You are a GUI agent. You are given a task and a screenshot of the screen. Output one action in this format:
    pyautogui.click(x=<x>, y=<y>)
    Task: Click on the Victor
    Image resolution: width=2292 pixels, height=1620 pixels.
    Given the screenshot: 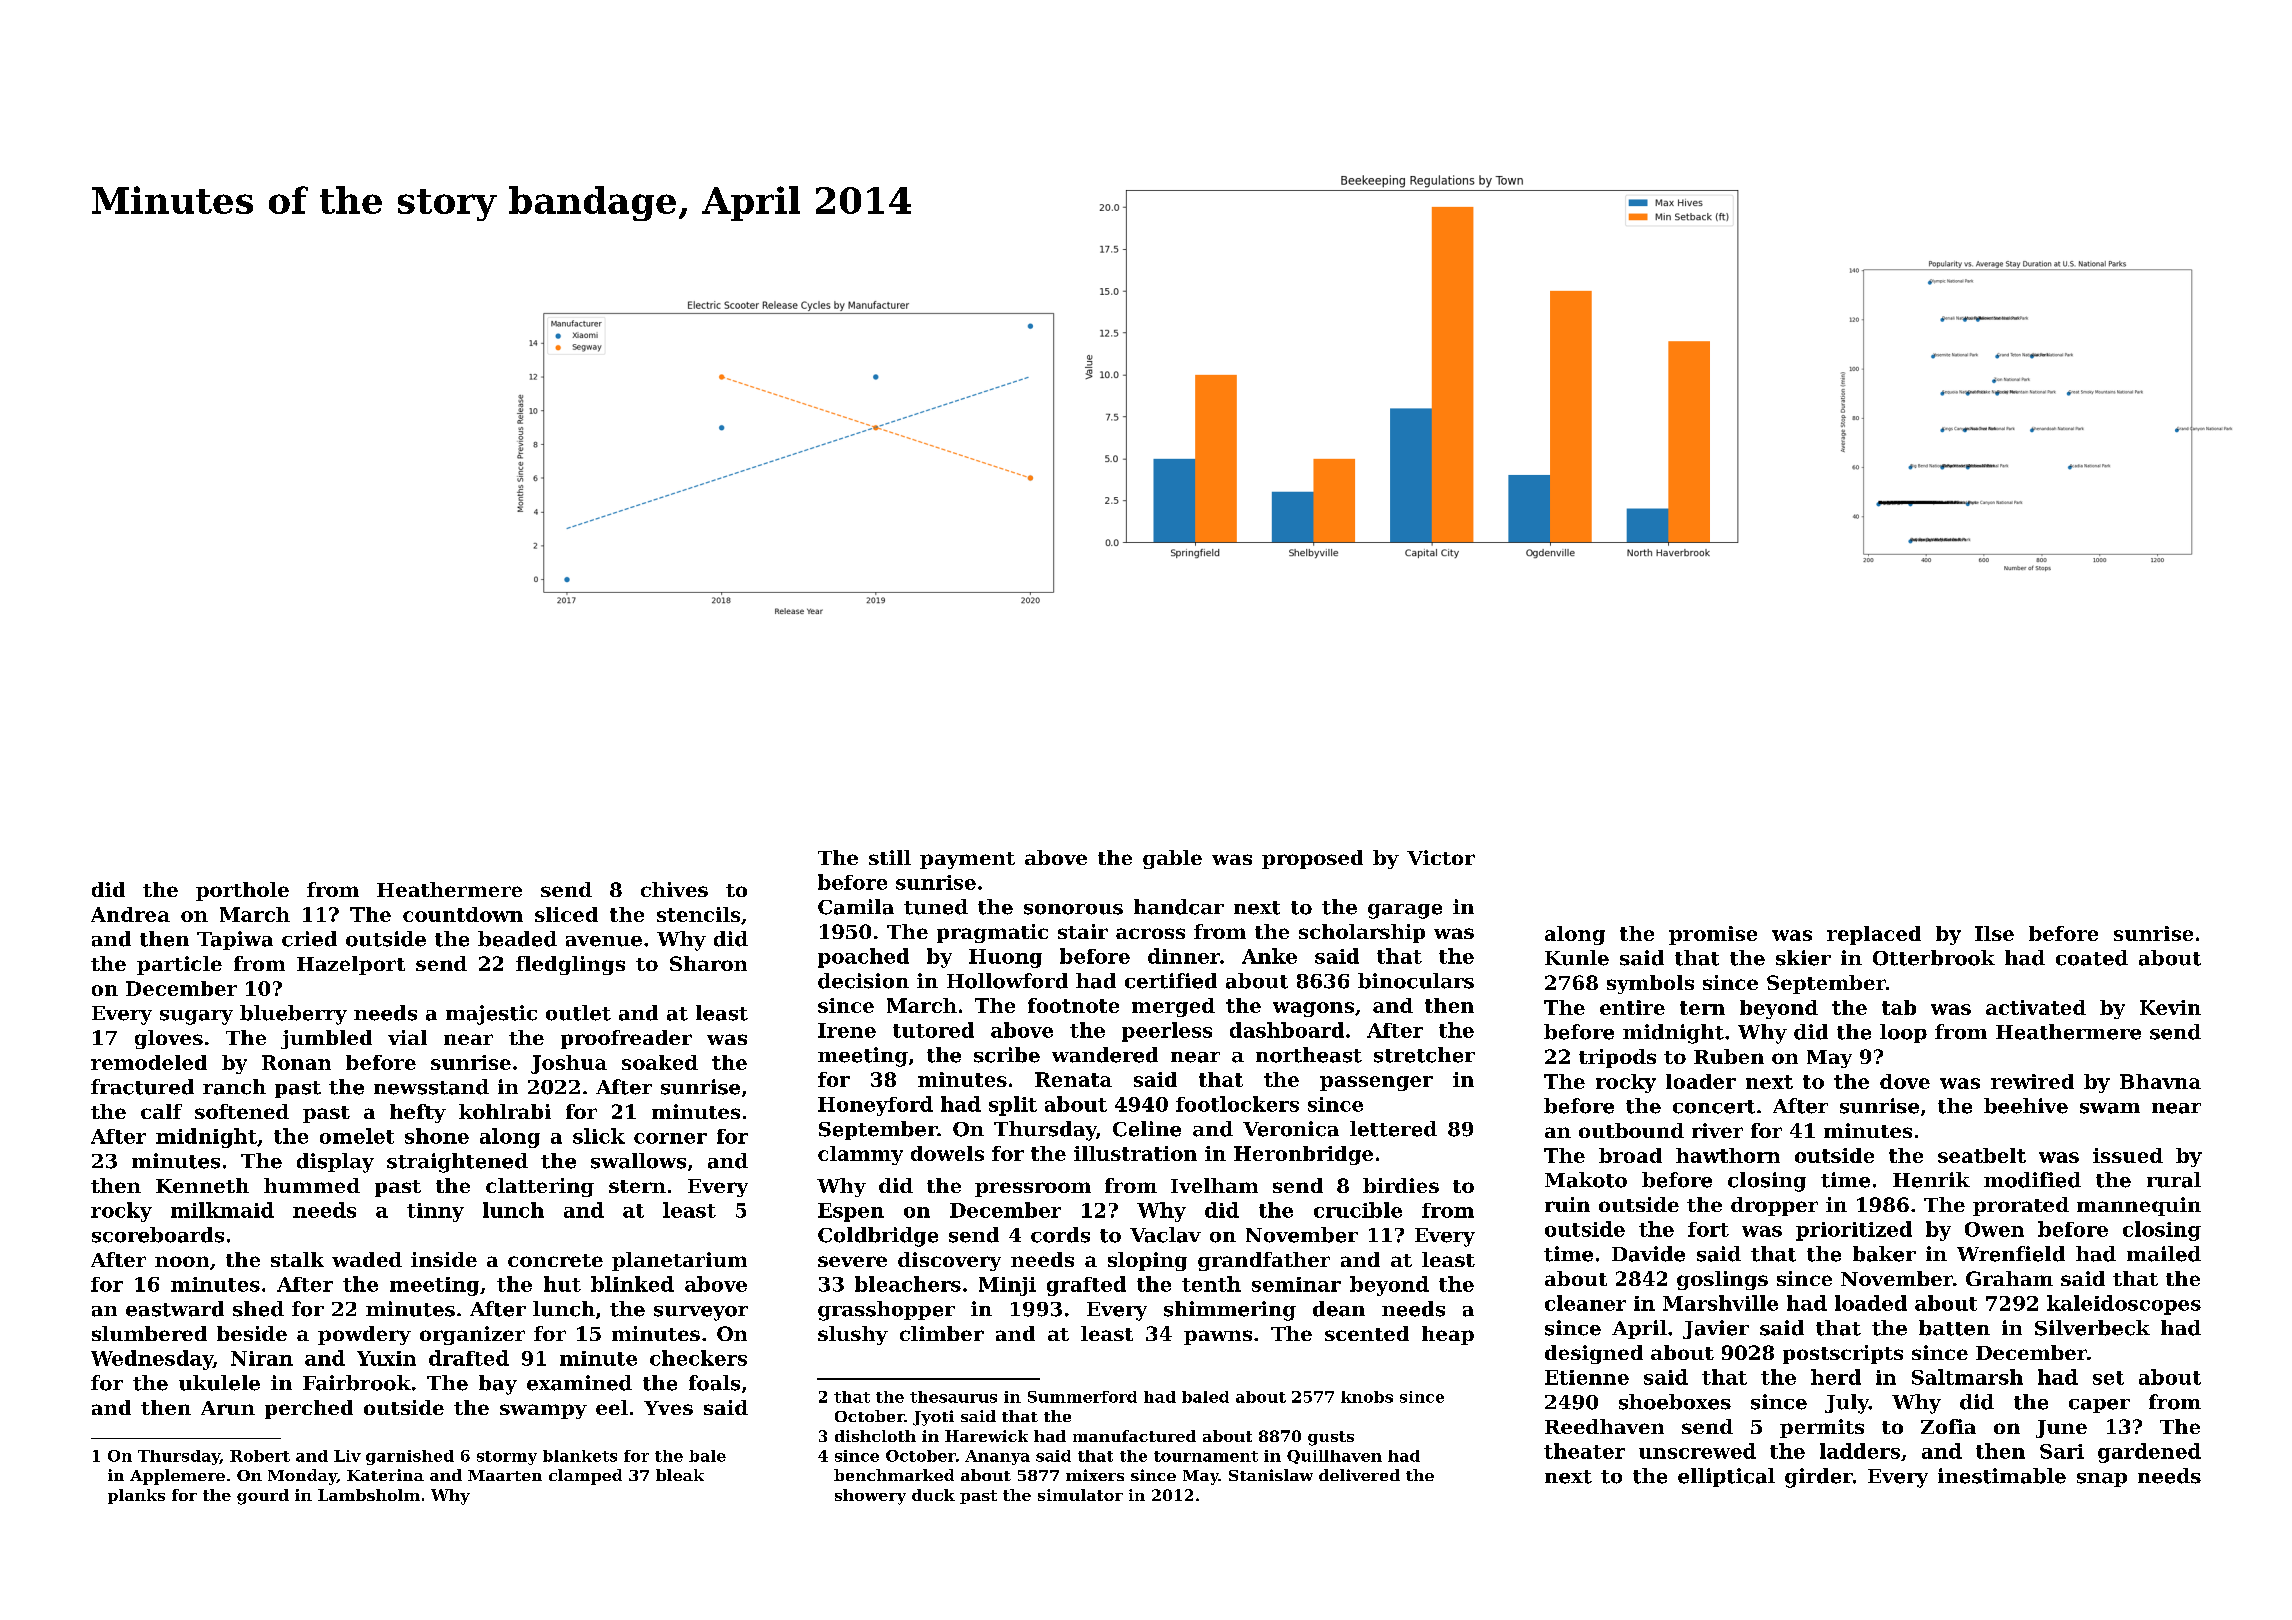 What is the action you would take?
    pyautogui.click(x=1441, y=857)
